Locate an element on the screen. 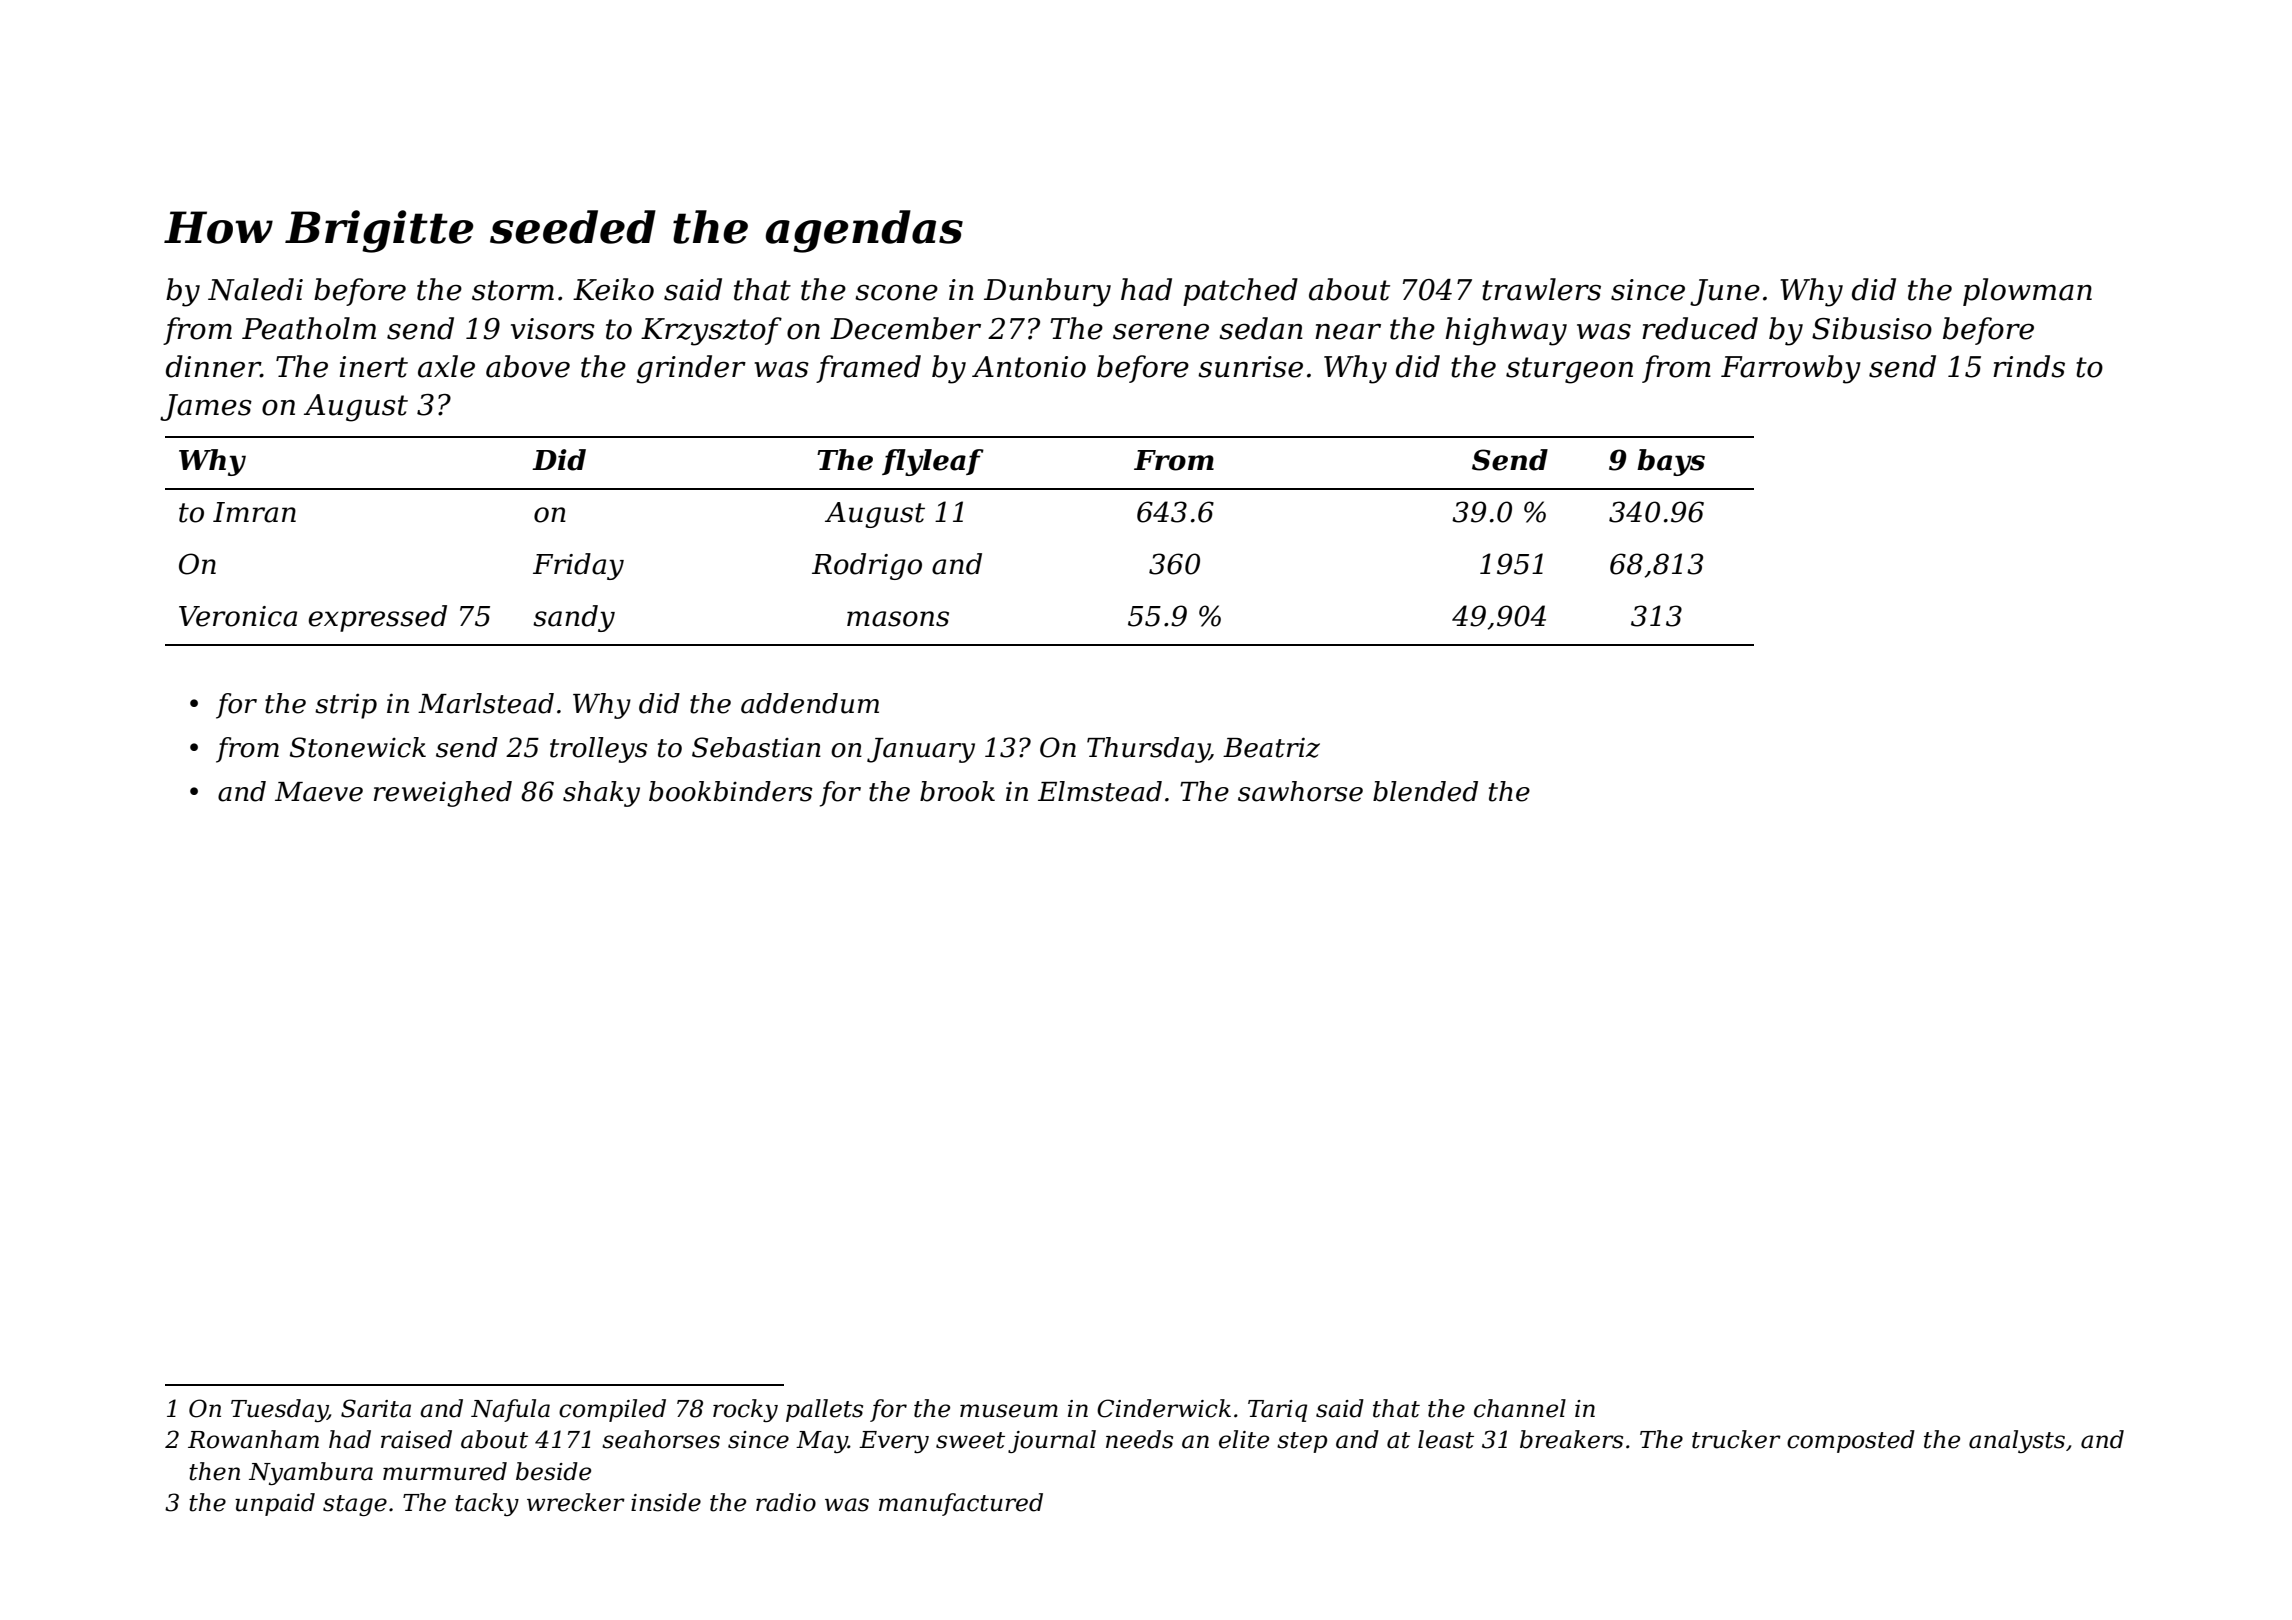 This screenshot has width=2292, height=1620. axle is located at coordinates (446, 366).
